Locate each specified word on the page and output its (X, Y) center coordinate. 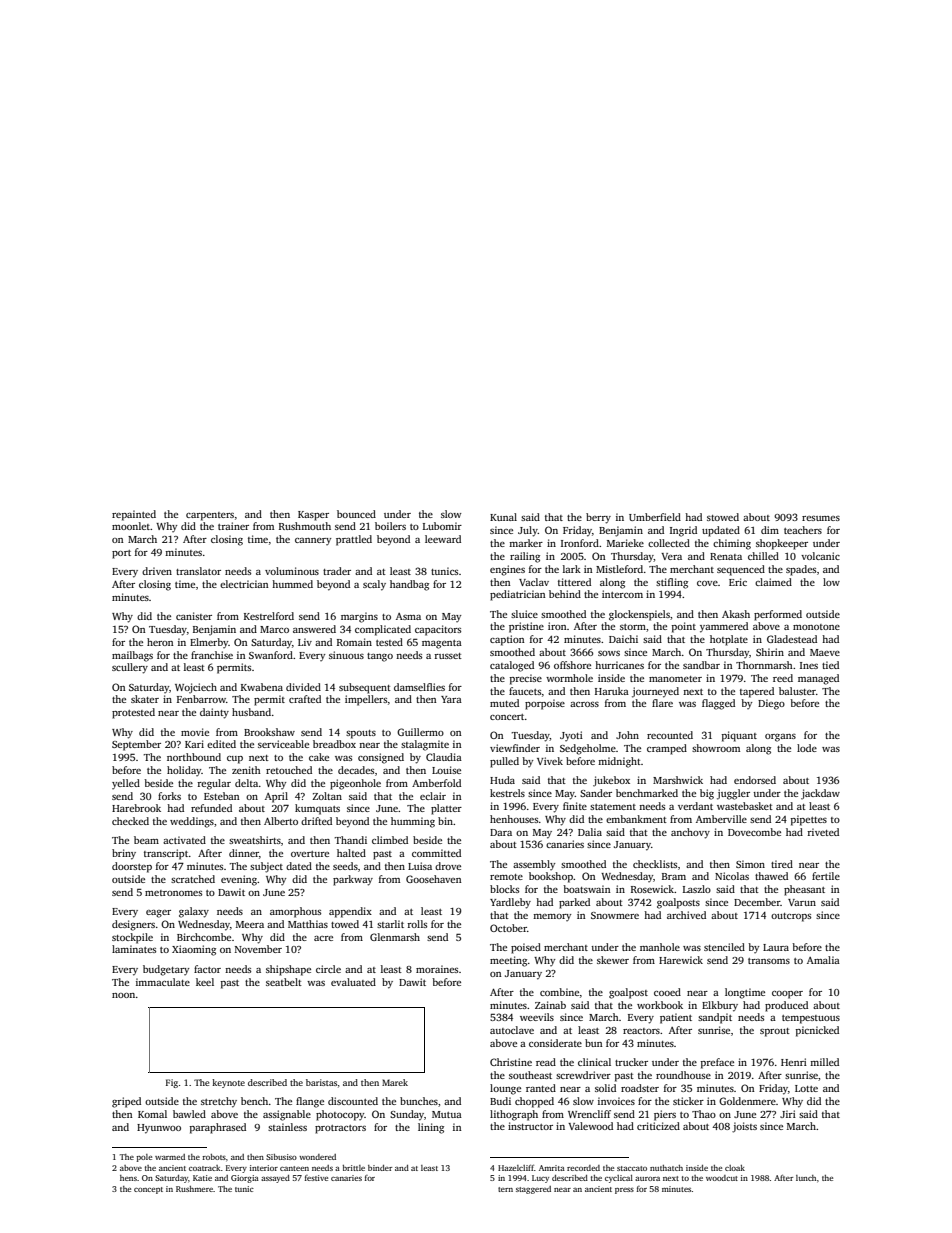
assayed (275, 1179)
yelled (126, 784)
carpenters (210, 516)
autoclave (512, 1030)
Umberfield (655, 517)
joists (744, 1127)
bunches (419, 1101)
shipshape (288, 970)
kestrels (507, 793)
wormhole (569, 678)
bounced (356, 514)
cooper (787, 995)
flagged (718, 704)
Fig (172, 1083)
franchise (212, 655)
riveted (823, 832)
